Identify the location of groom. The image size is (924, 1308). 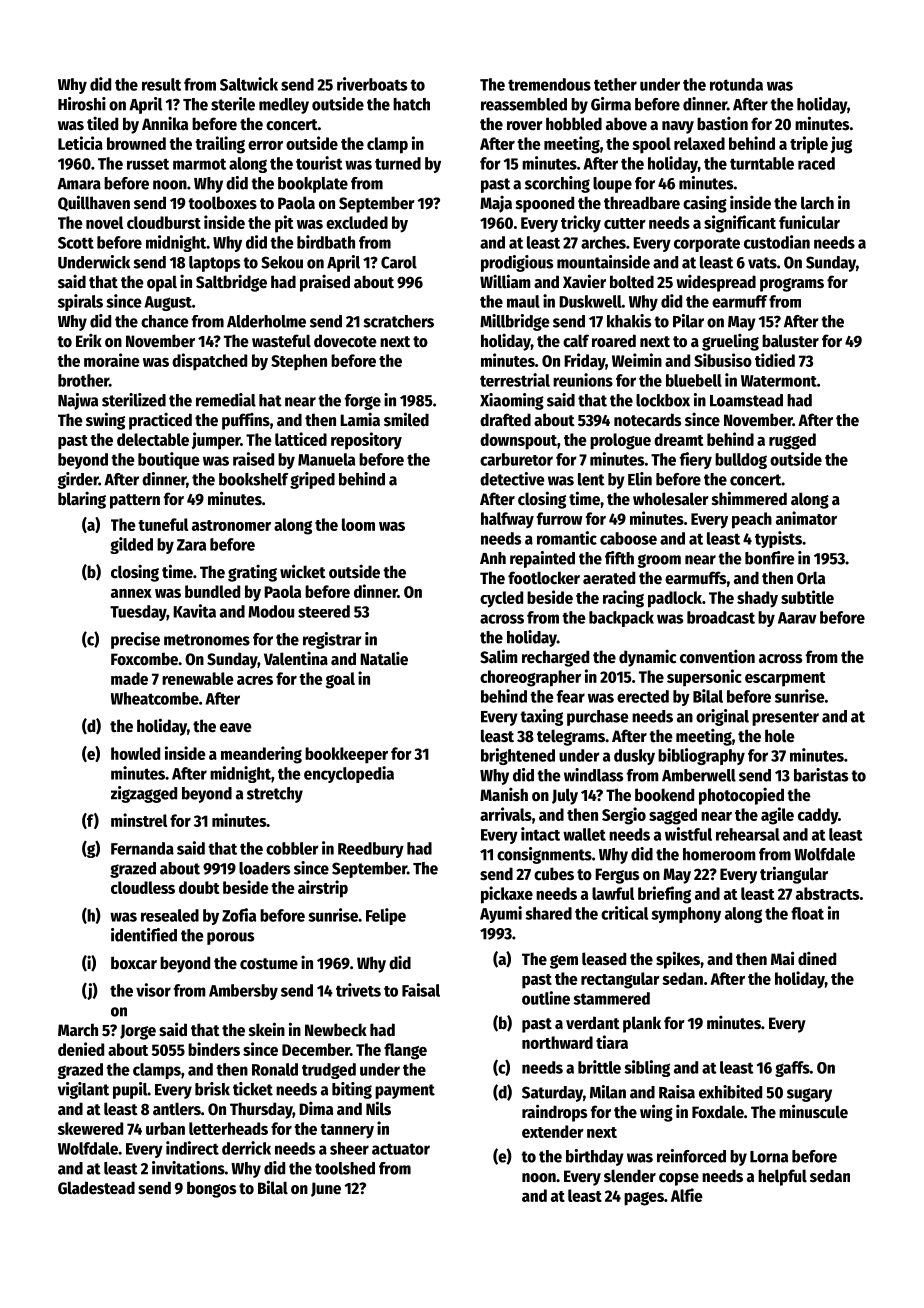
(659, 561).
